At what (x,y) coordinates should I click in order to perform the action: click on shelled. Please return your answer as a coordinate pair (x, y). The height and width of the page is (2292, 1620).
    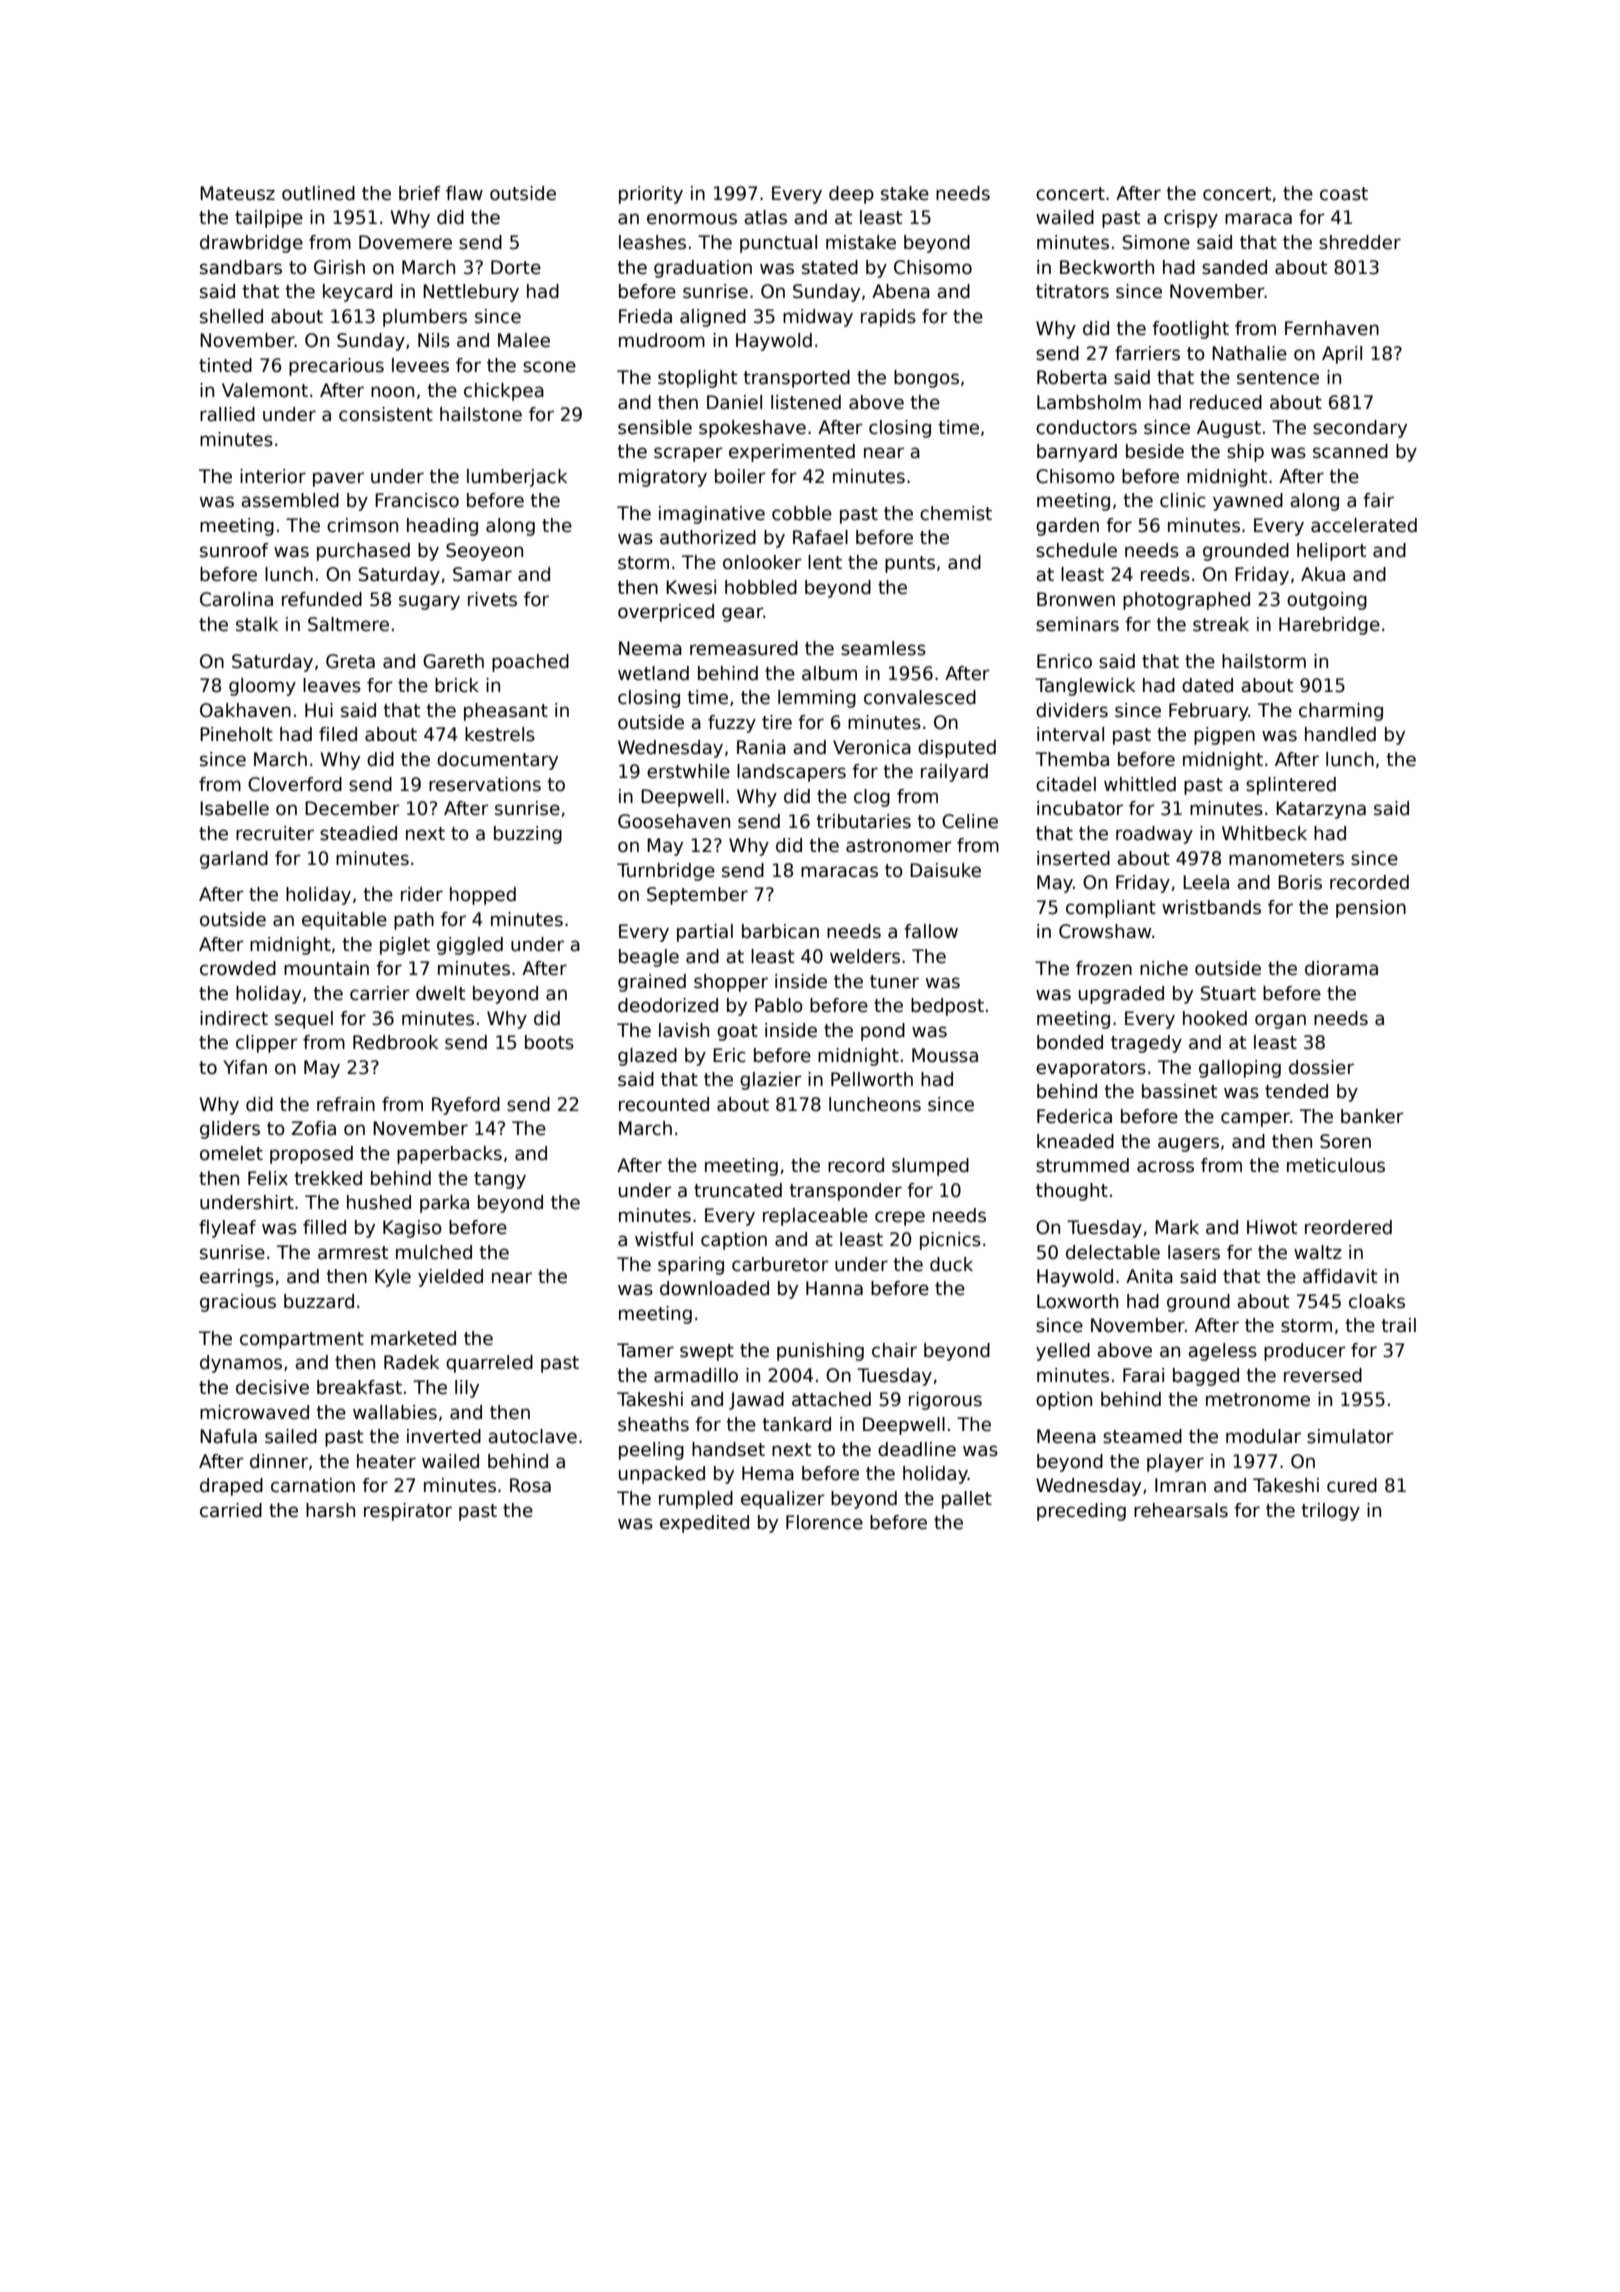
    Looking at the image, I should click on (231, 316).
